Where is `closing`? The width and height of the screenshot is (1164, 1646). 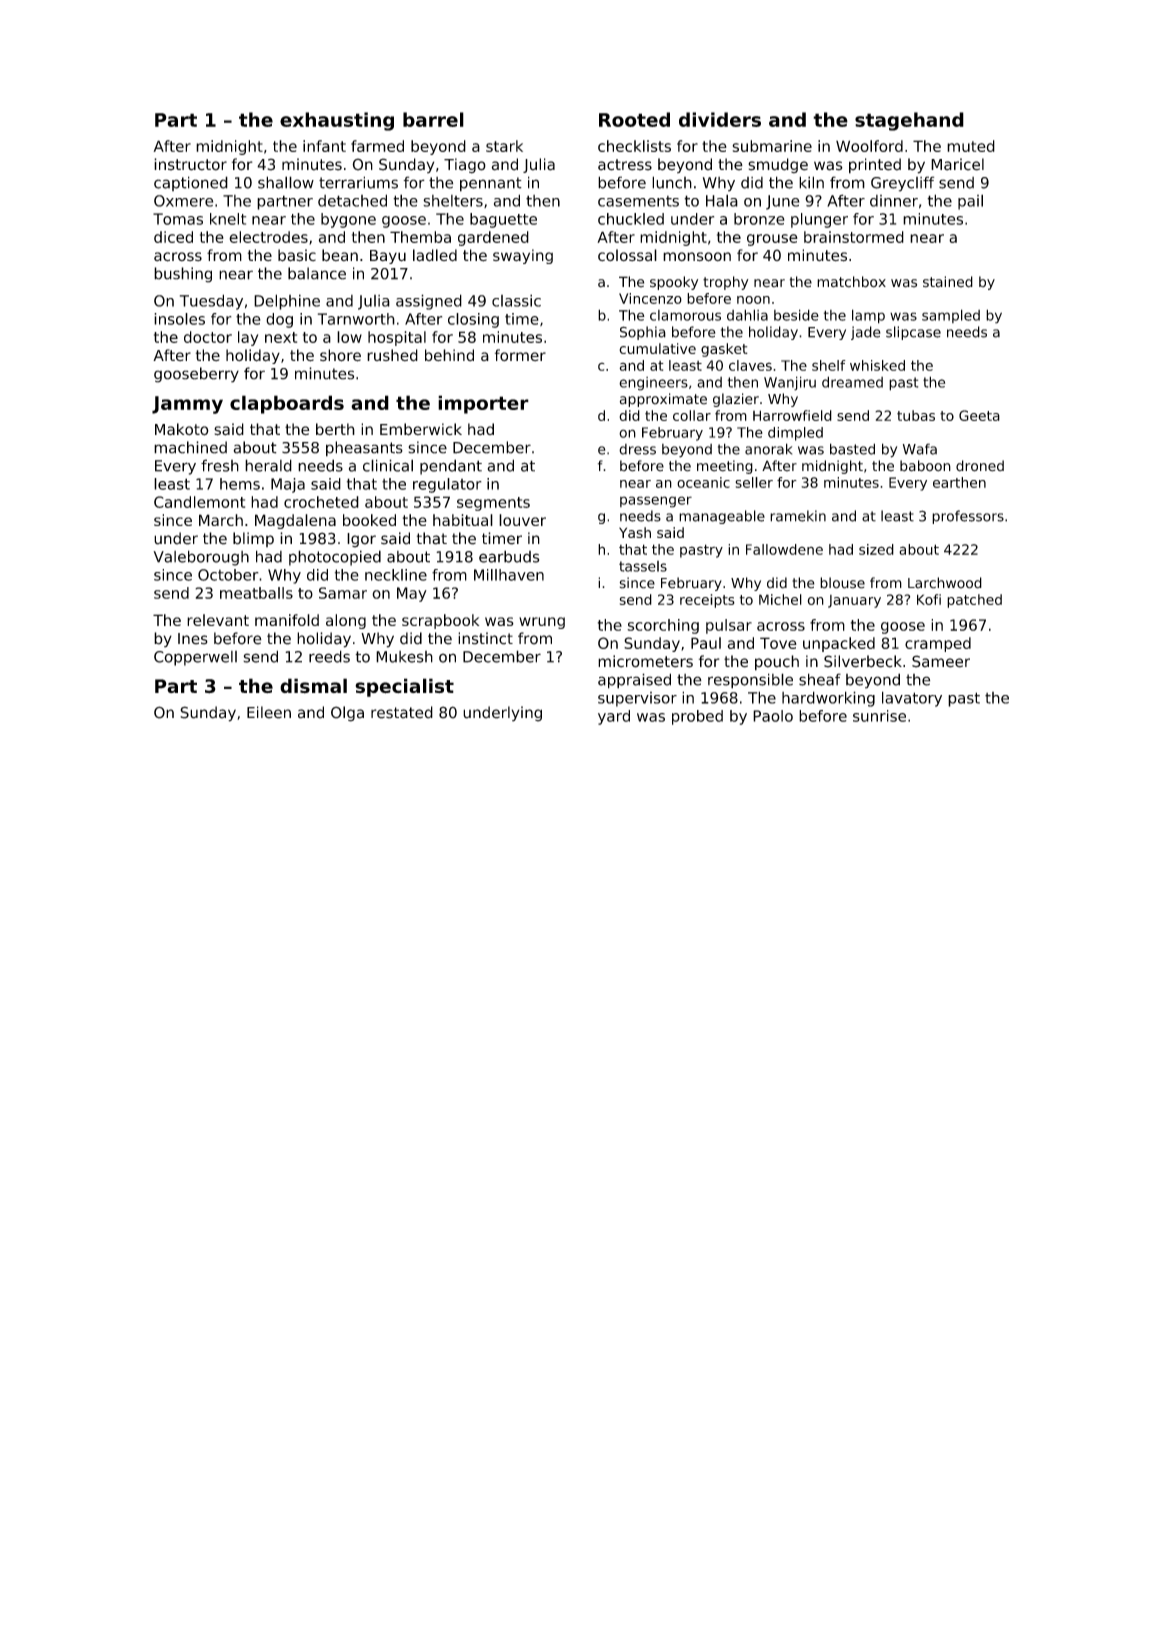
closing is located at coordinates (473, 320).
